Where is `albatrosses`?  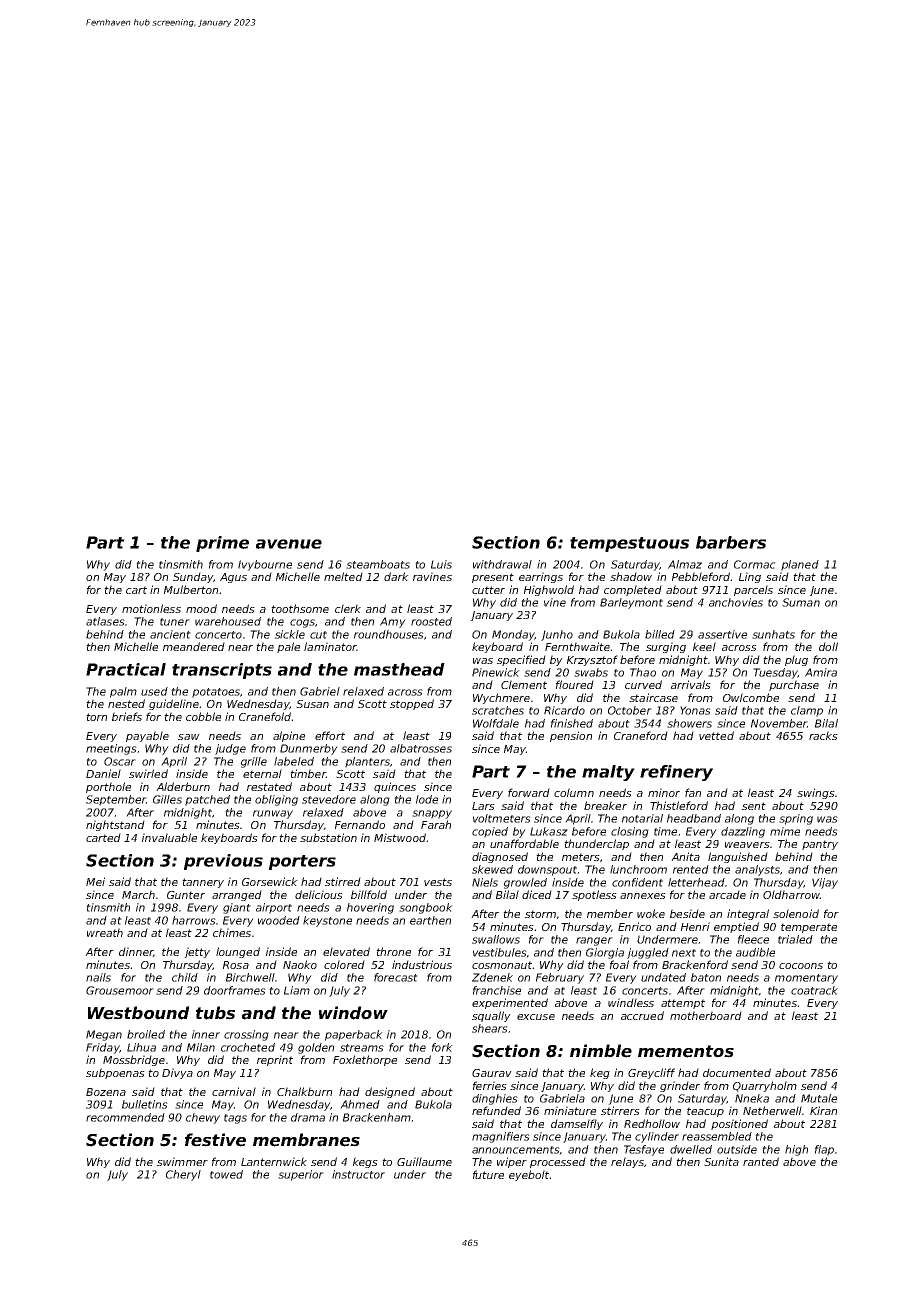
albatrosses is located at coordinates (421, 748).
